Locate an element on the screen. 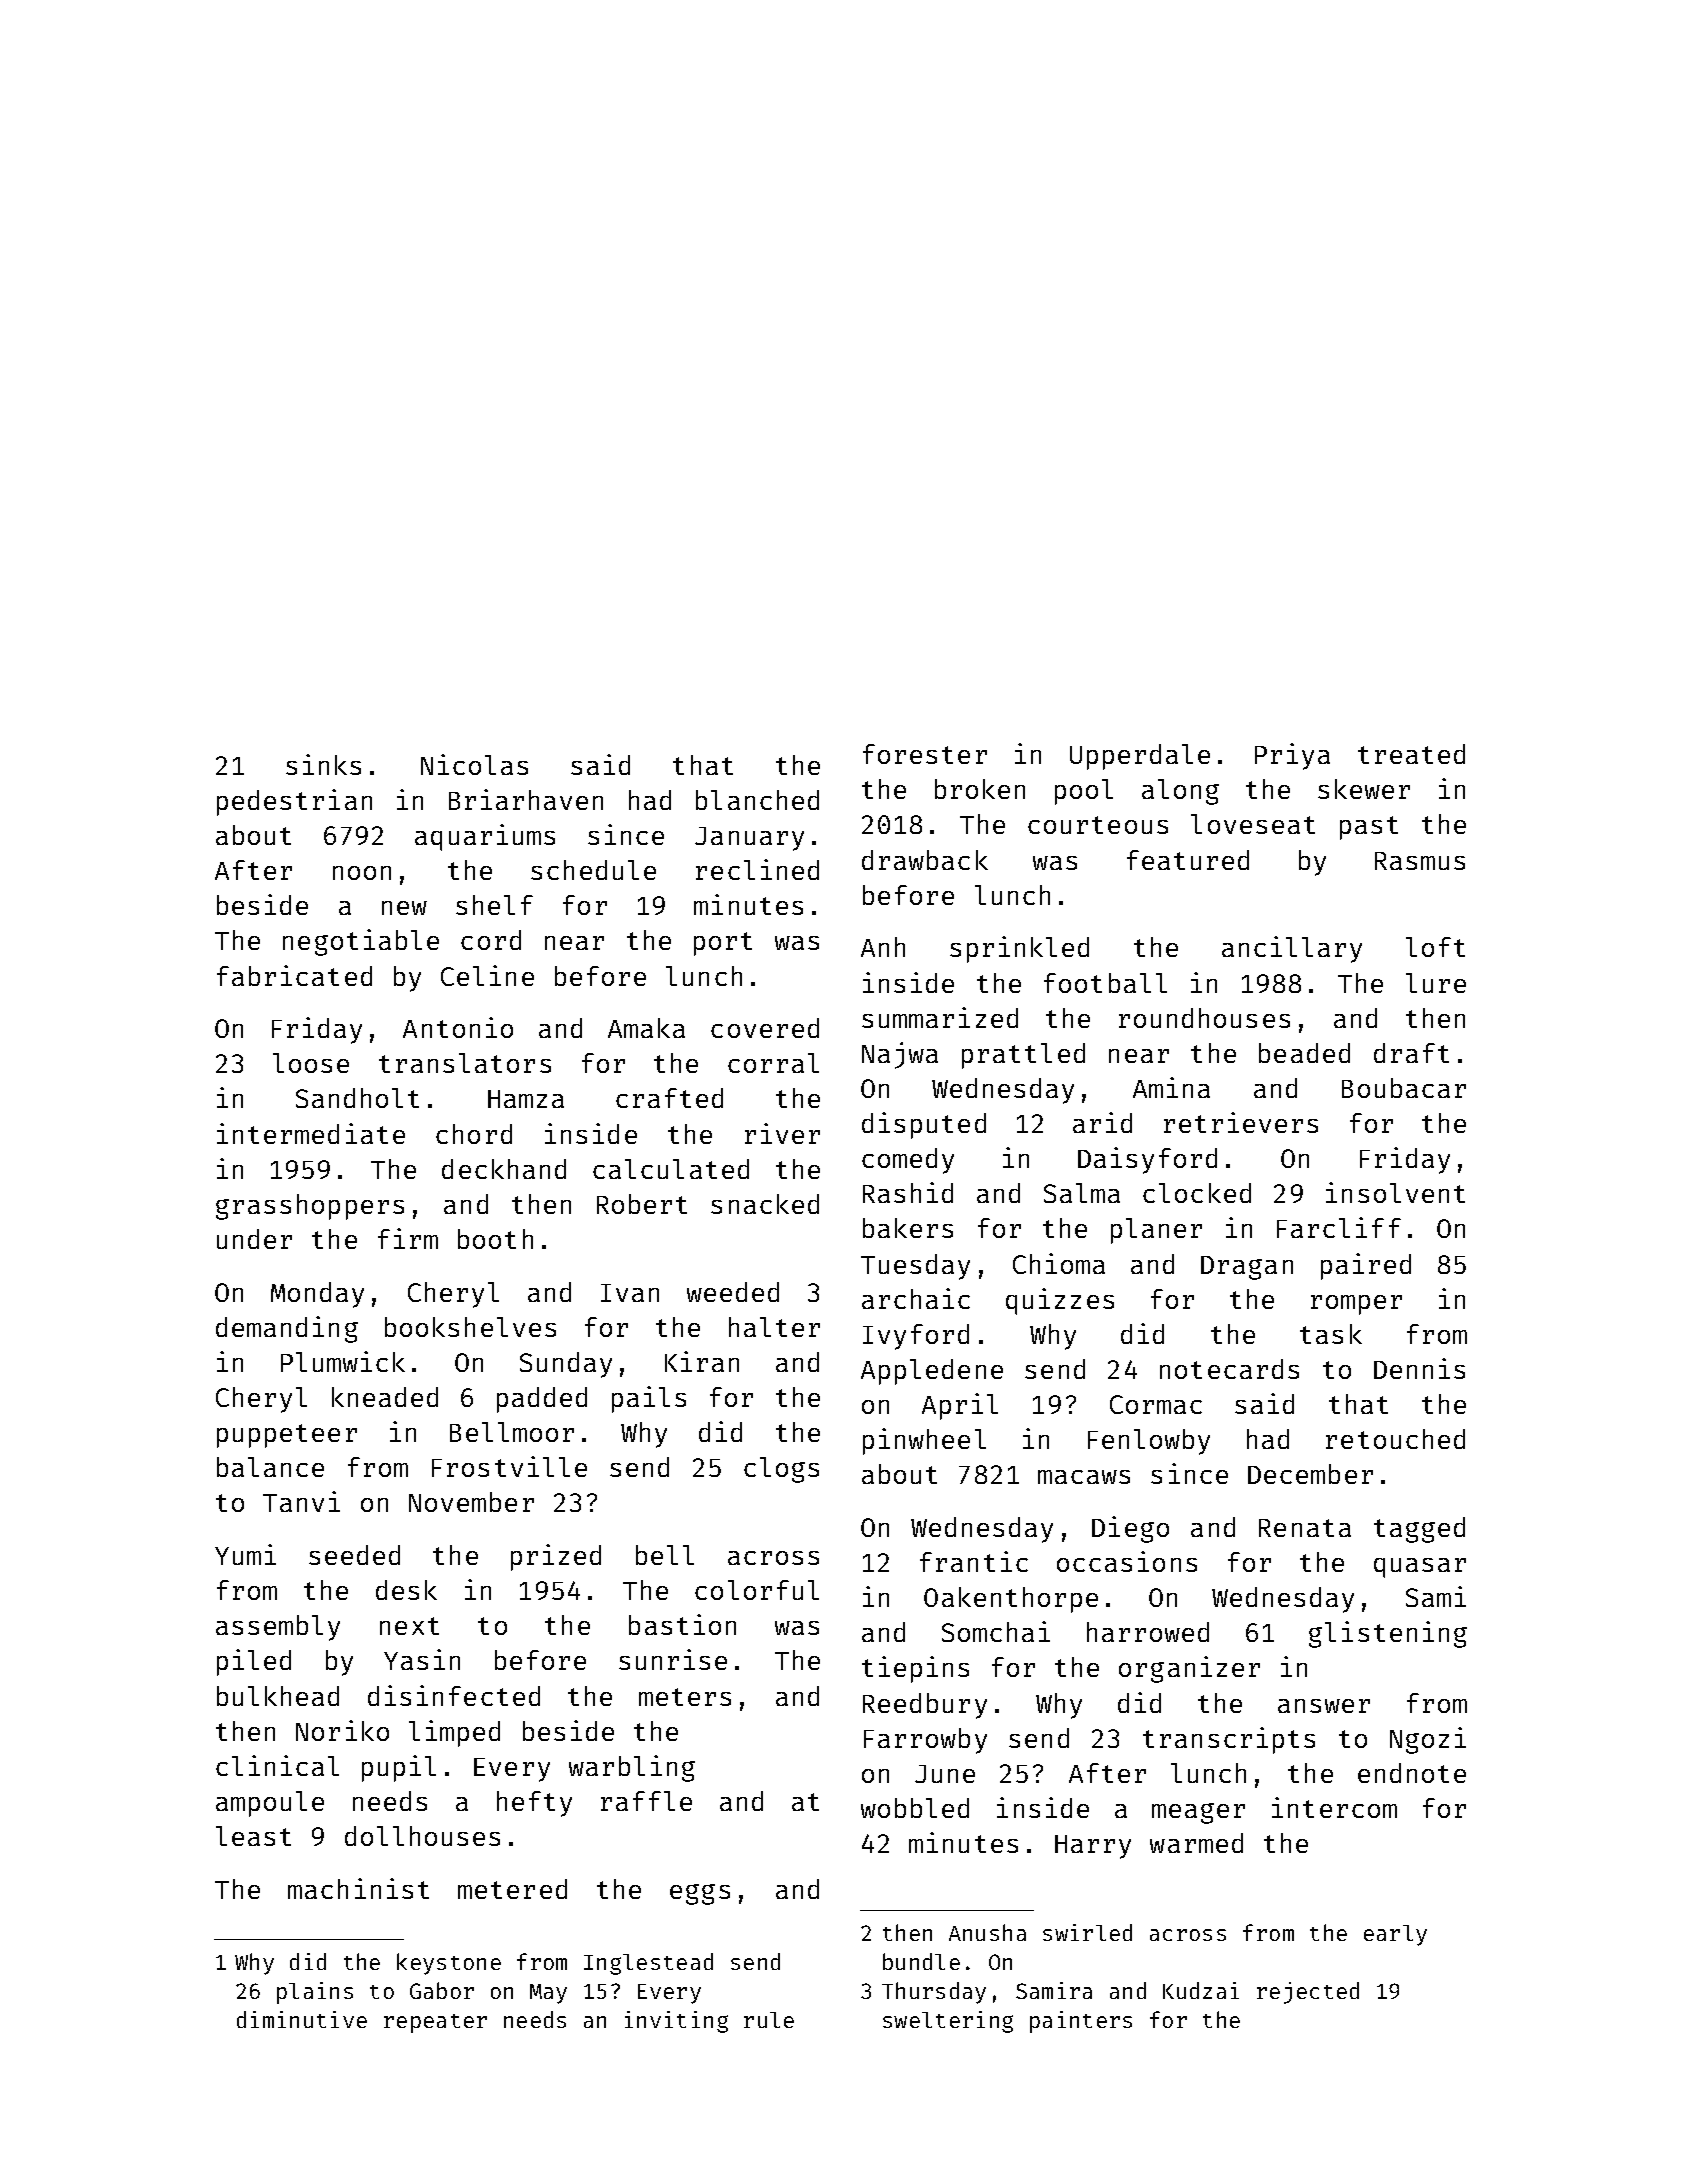 The image size is (1683, 2178). painters is located at coordinates (1081, 2022).
